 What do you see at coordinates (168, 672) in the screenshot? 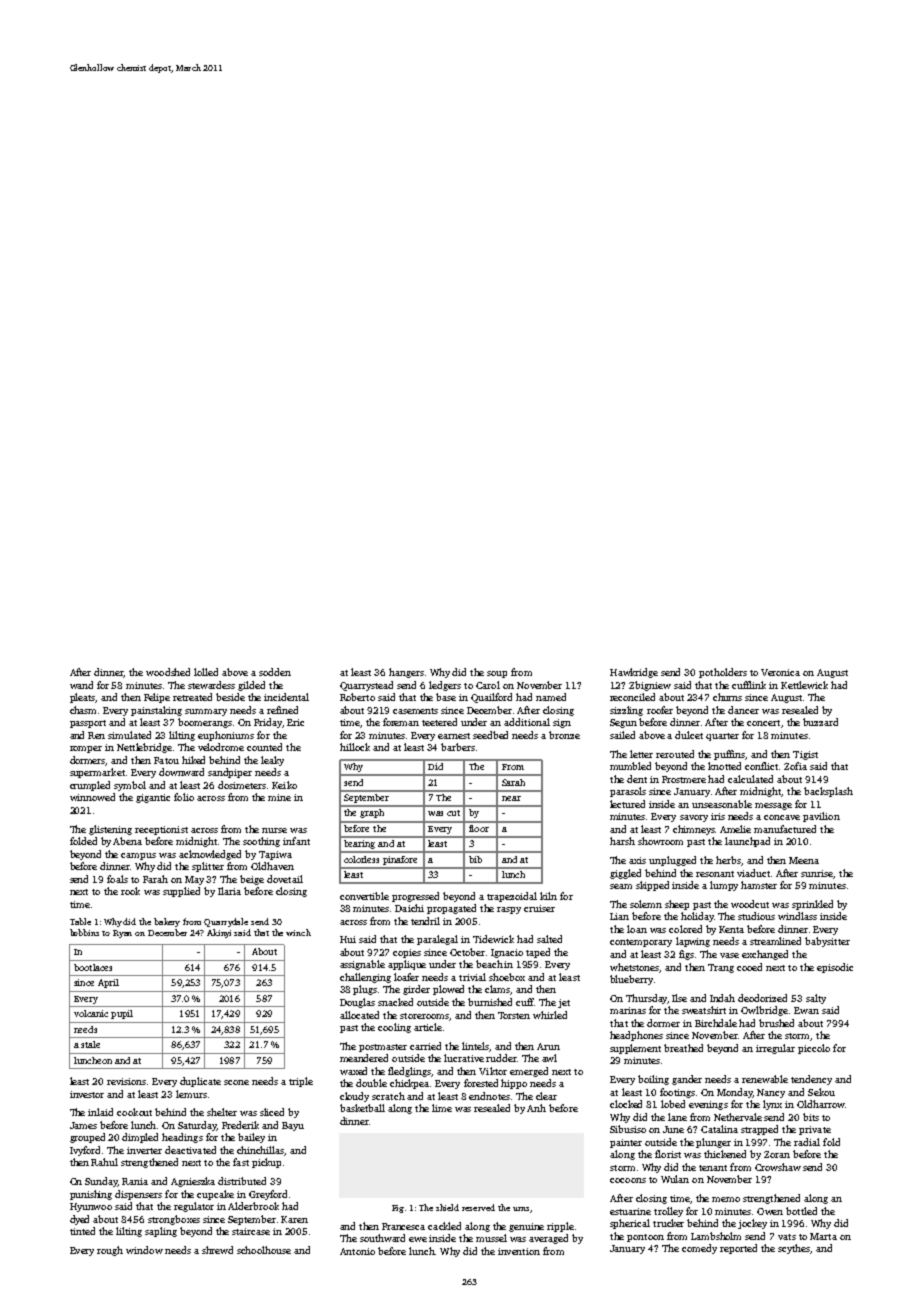
I see `woodshed` at bounding box center [168, 672].
